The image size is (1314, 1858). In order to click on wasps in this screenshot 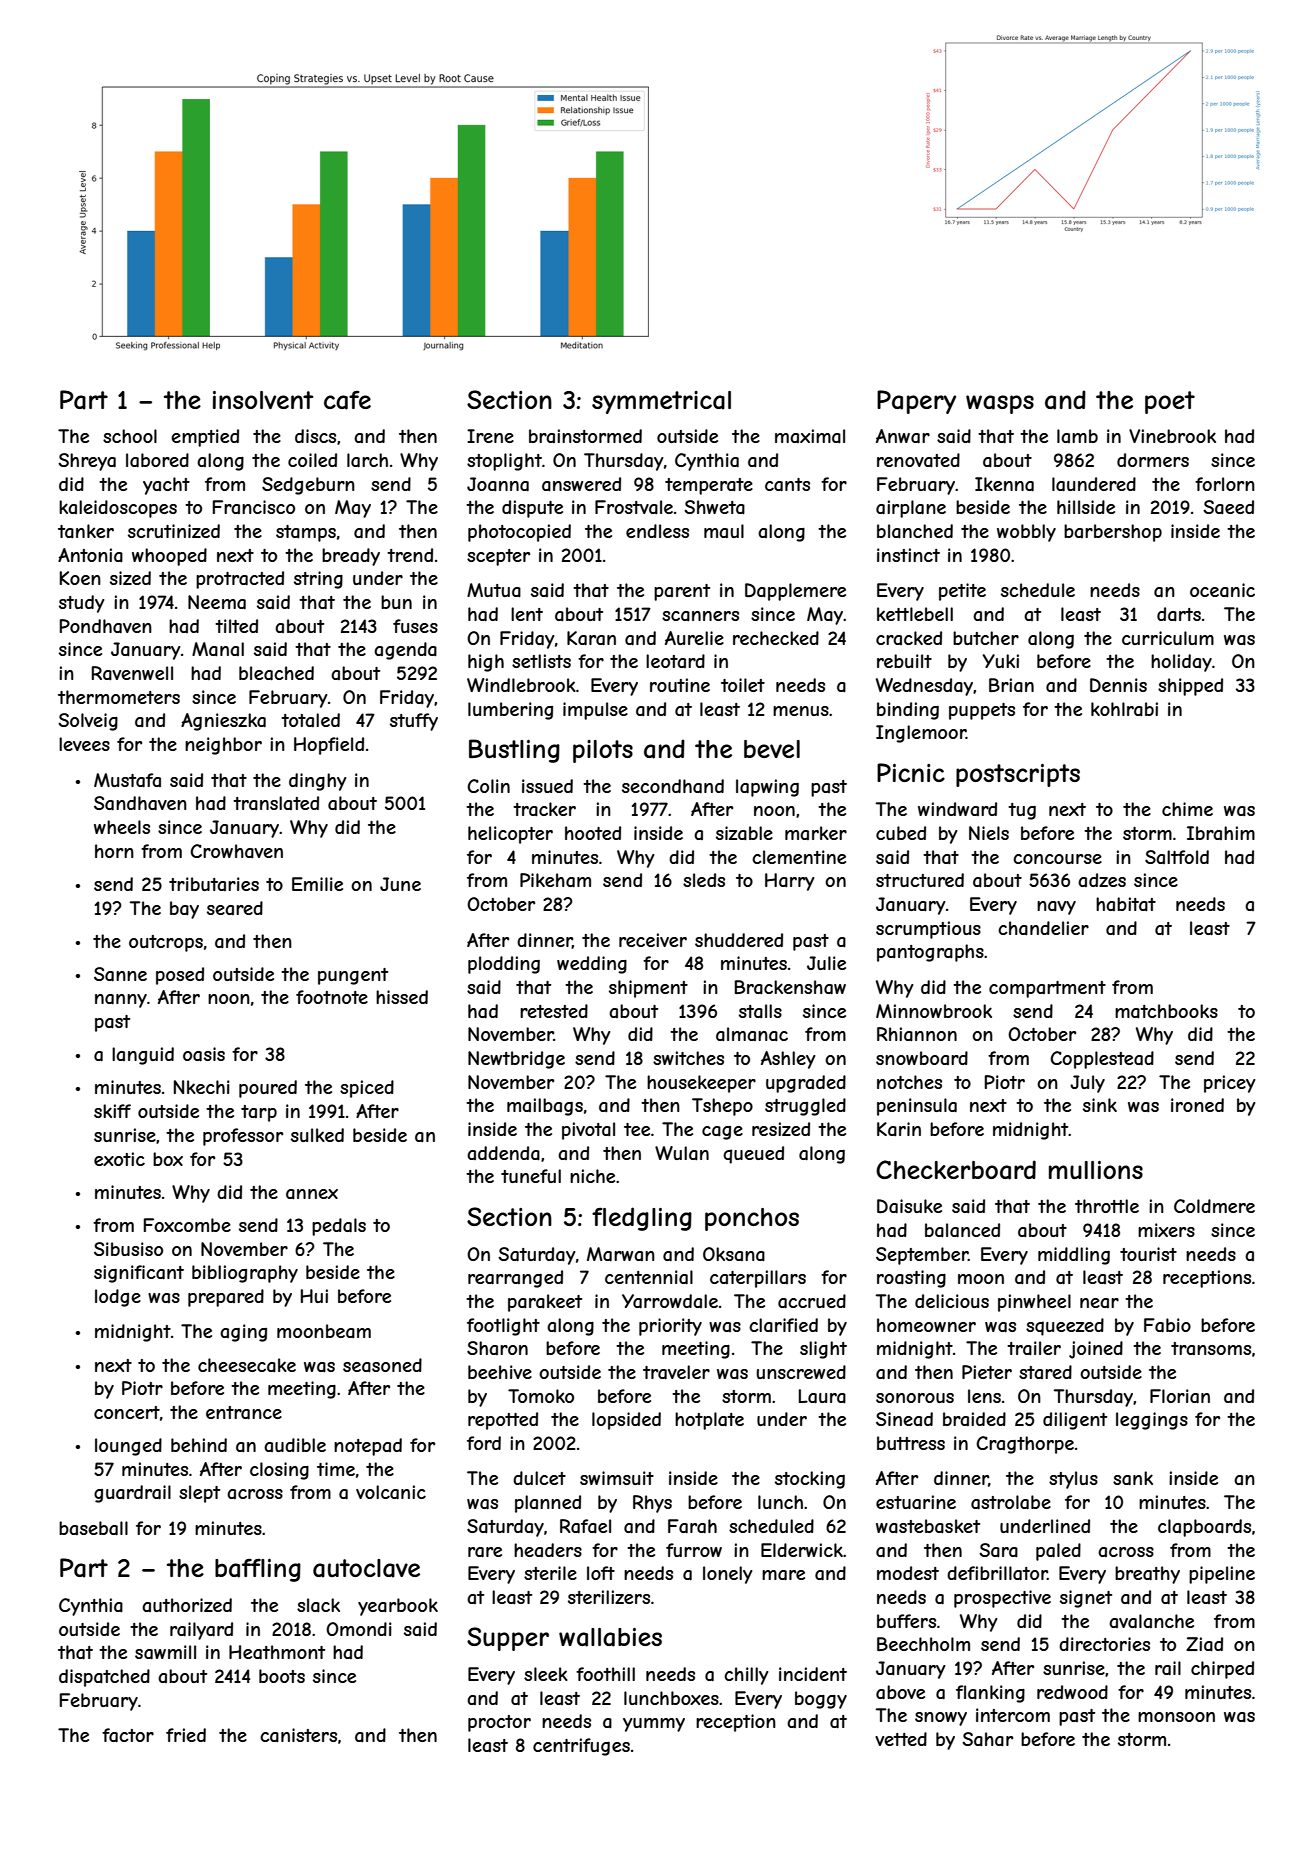, I will do `click(1000, 404)`.
